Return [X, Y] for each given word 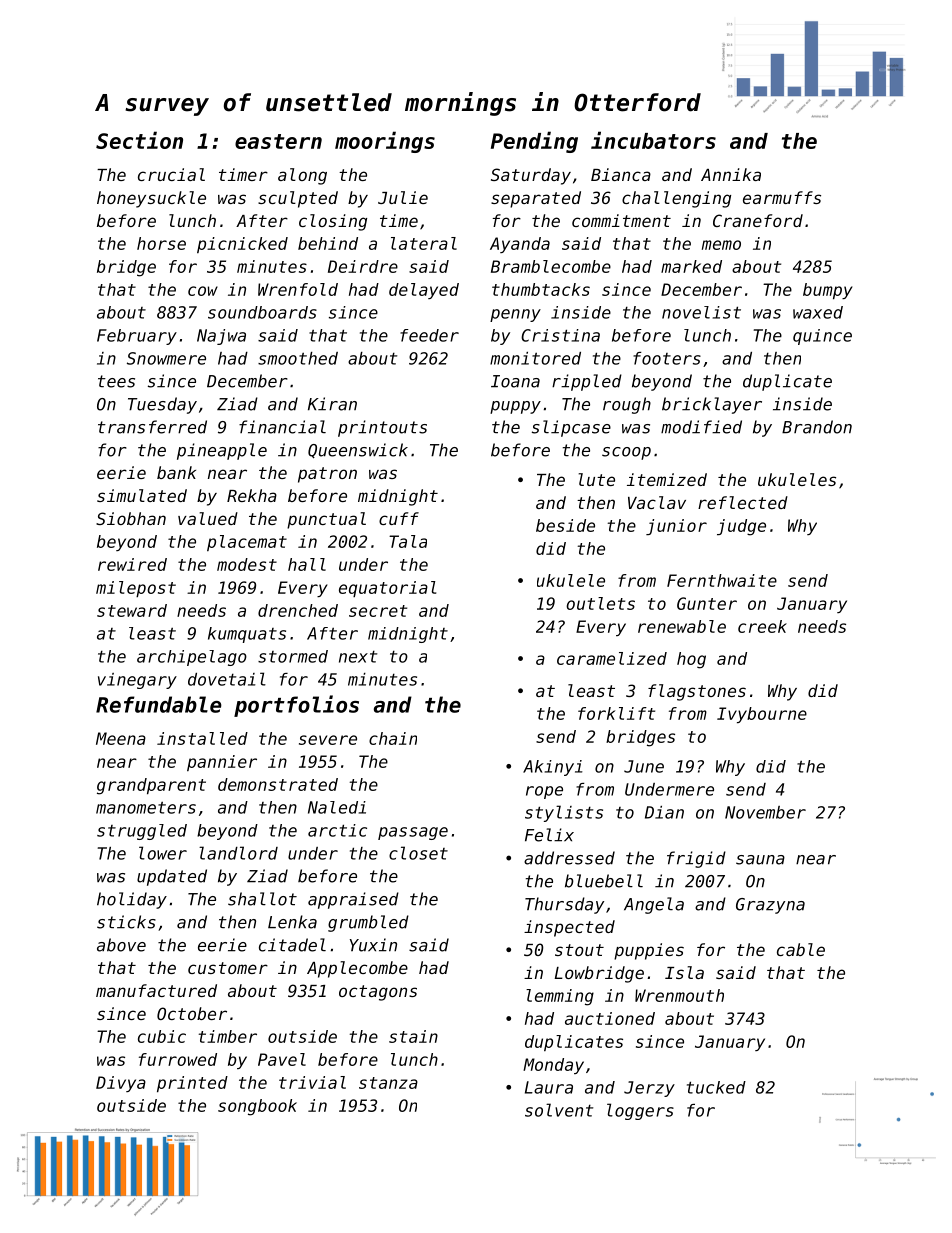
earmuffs [782, 197]
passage [413, 833]
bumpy [828, 291]
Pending [534, 142]
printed [192, 1084]
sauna [760, 860]
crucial [171, 174]
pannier [222, 763]
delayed [424, 291]
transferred [152, 427]
